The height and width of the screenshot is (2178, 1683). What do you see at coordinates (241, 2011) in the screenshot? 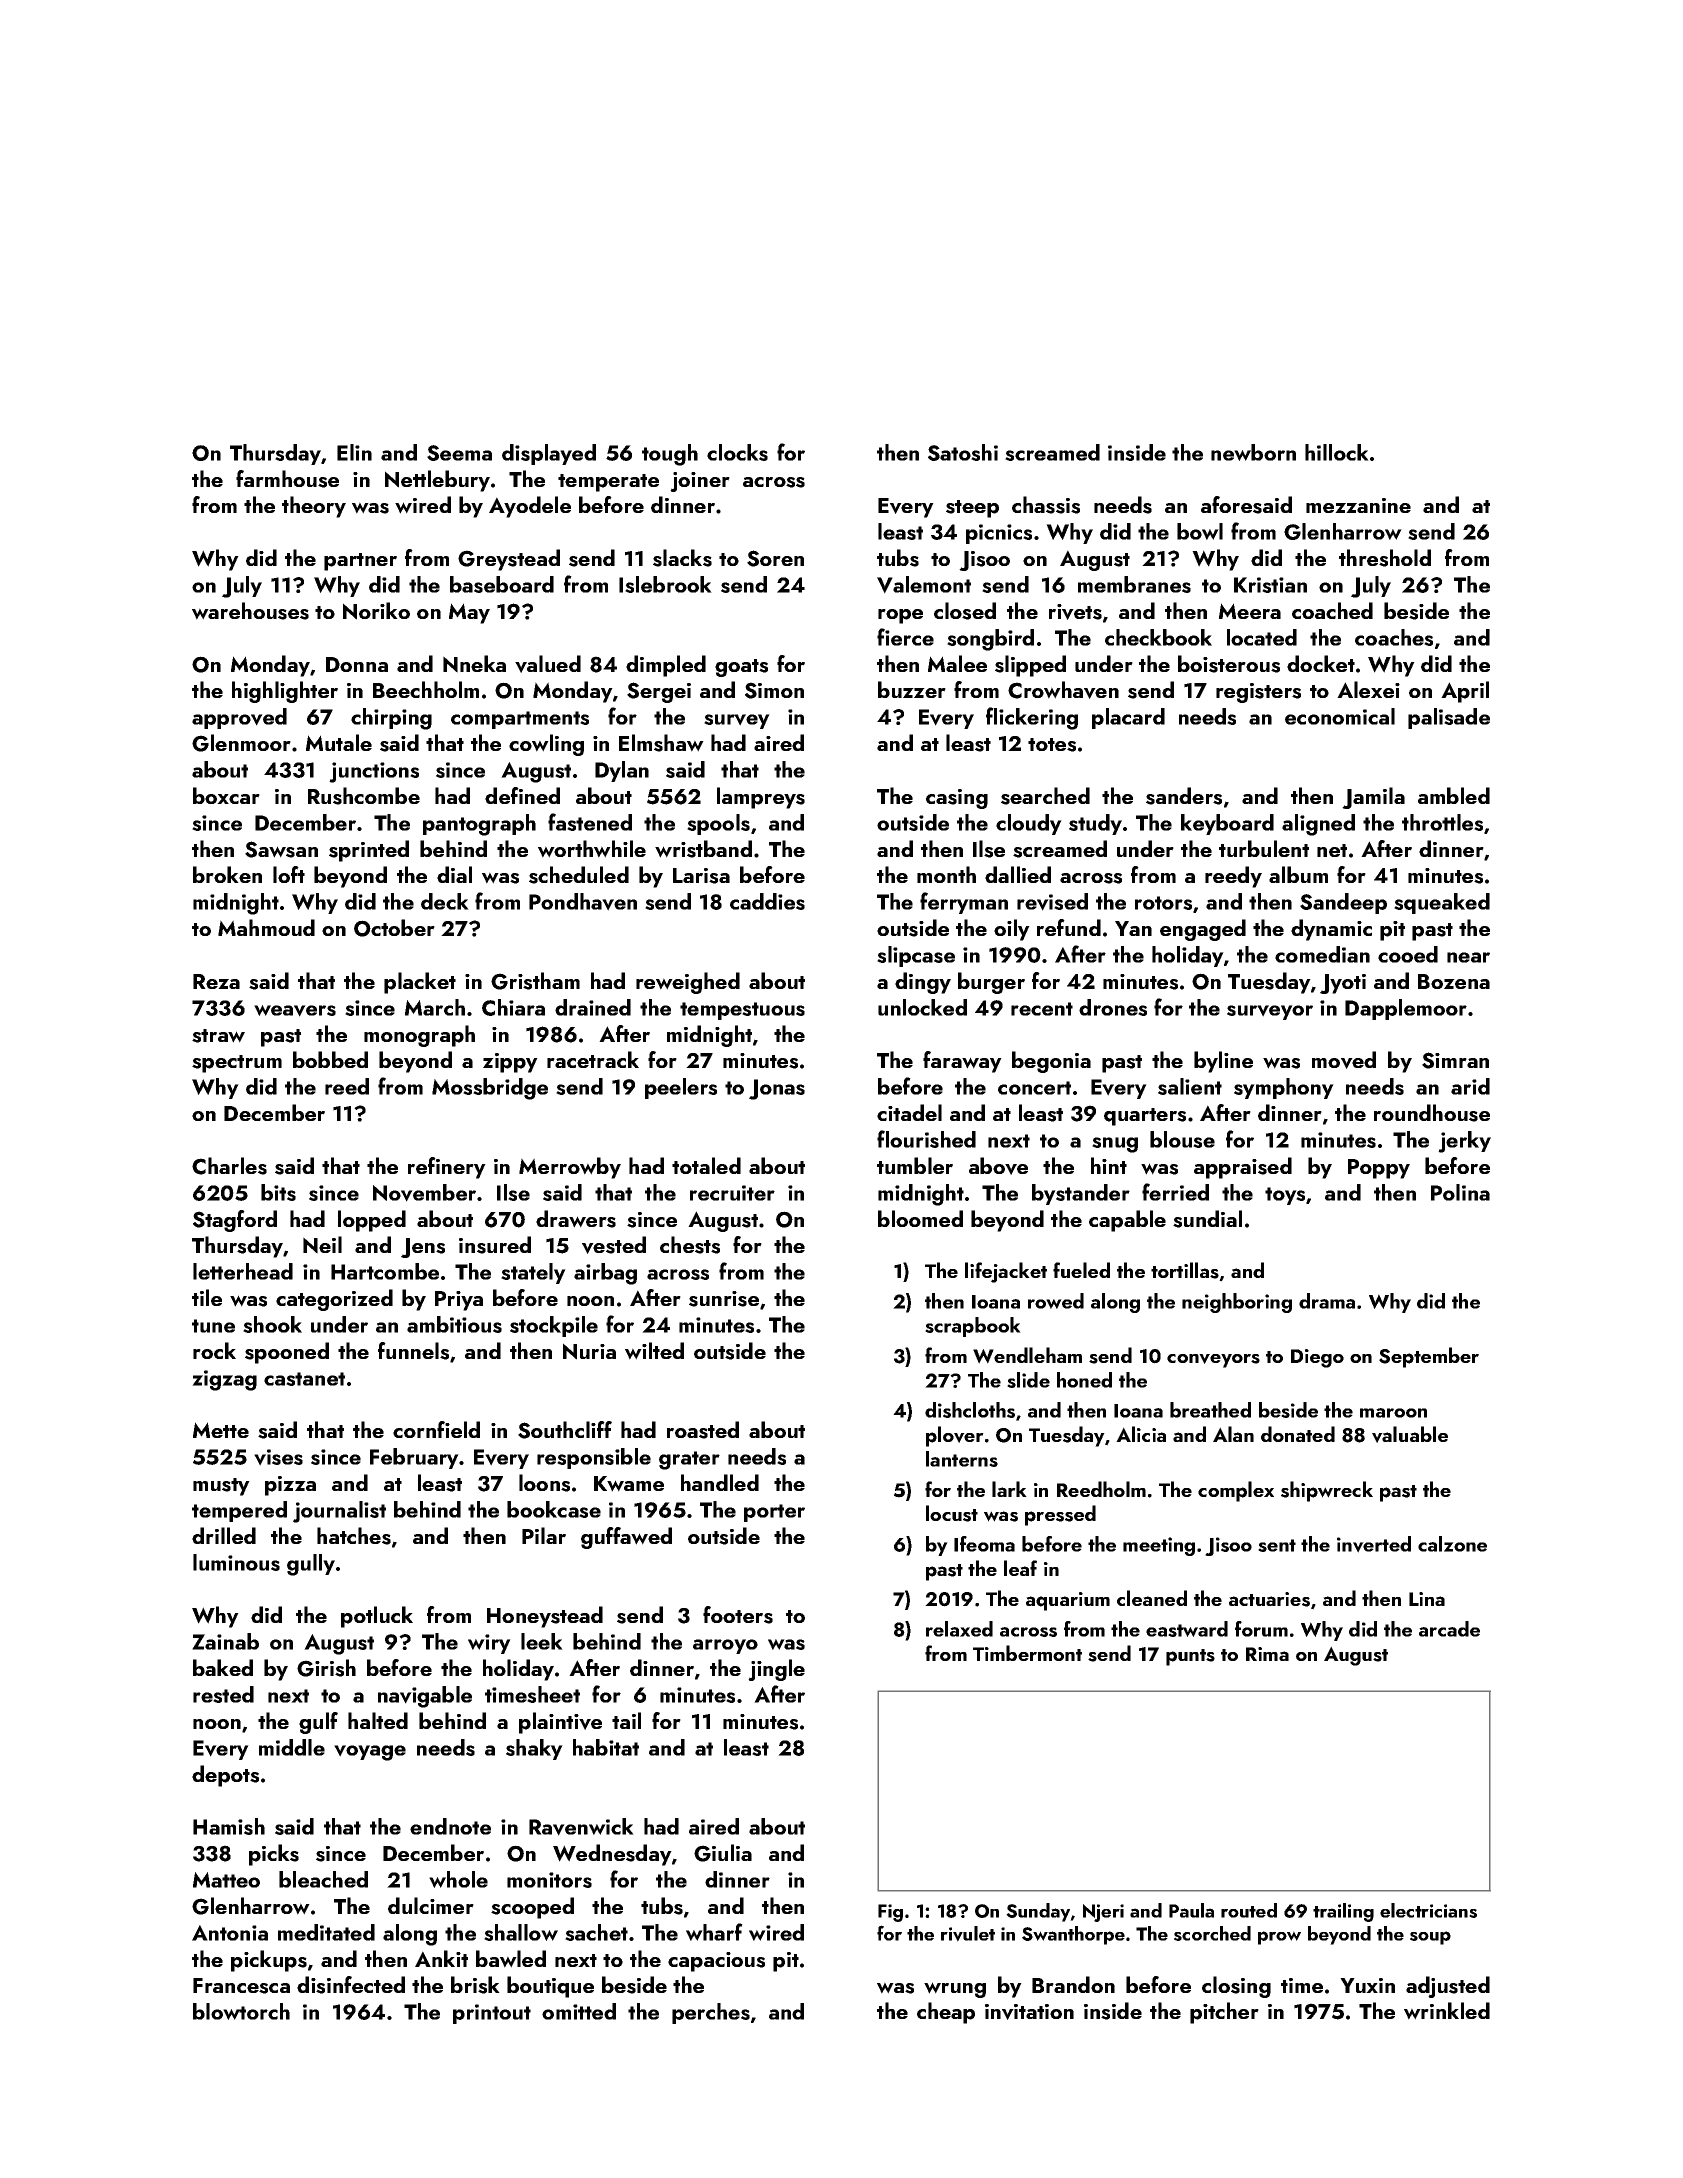
I see `blowtorch` at bounding box center [241, 2011].
